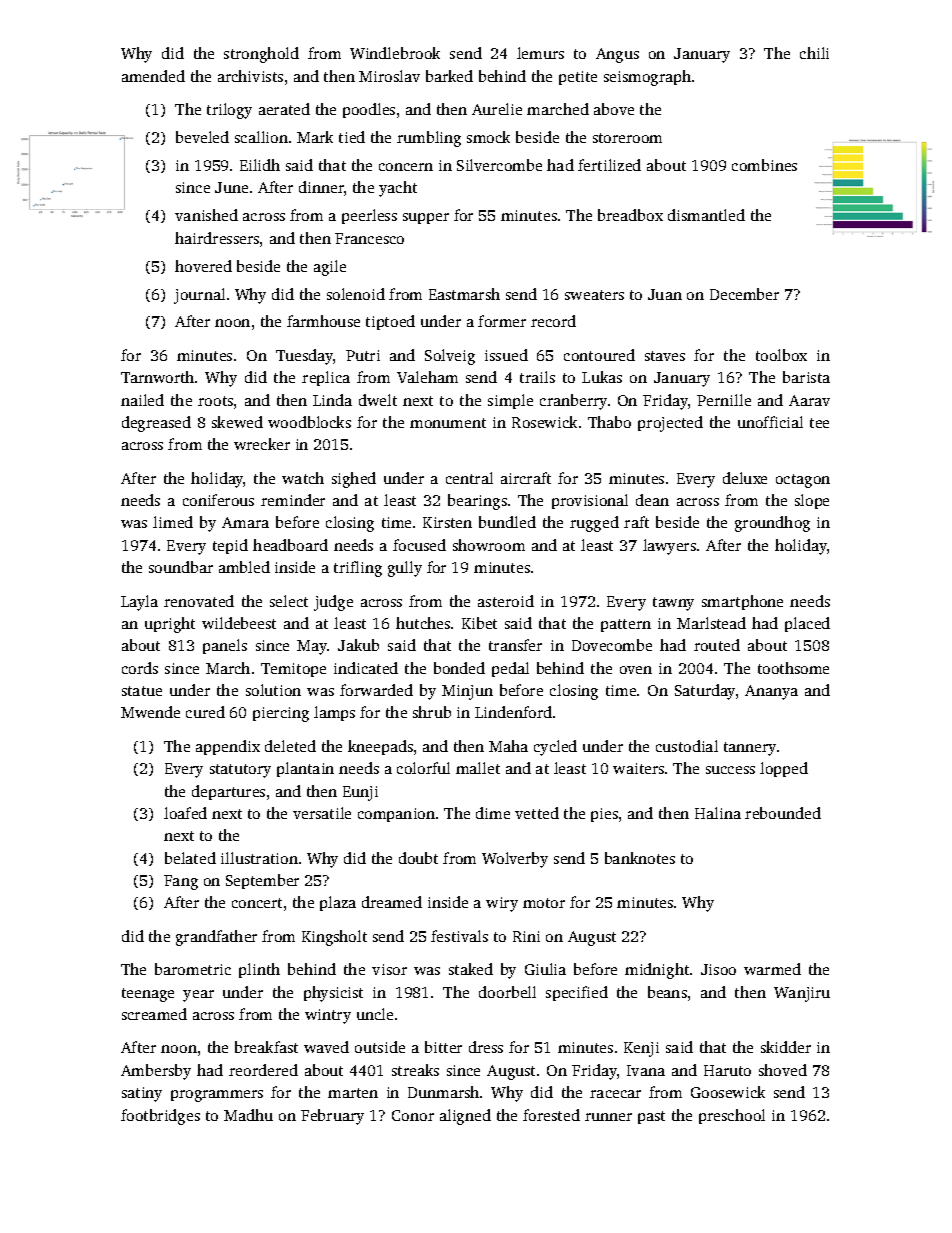  I want to click on cords, so click(140, 668).
